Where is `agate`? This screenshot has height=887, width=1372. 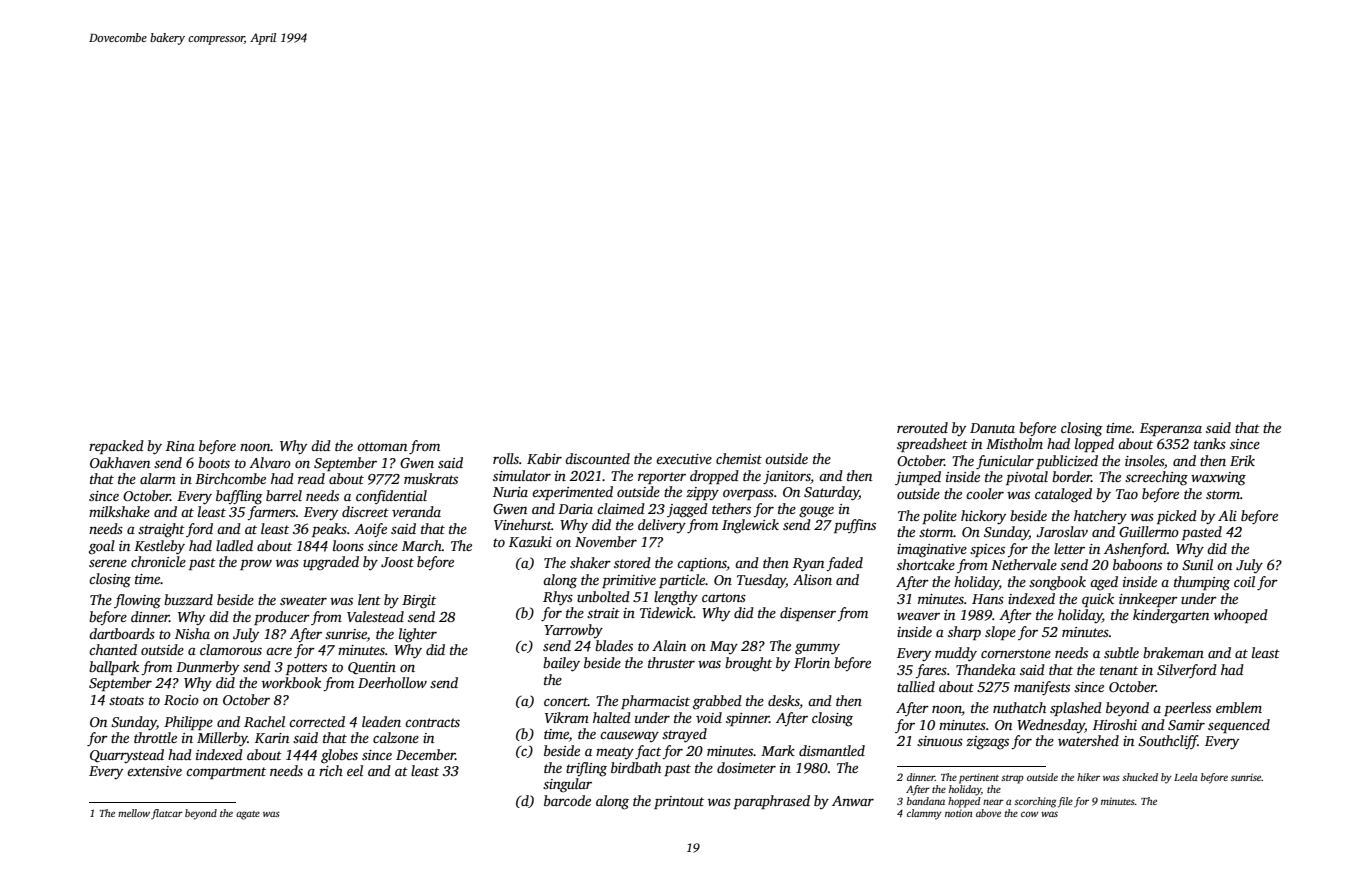 agate is located at coordinates (248, 815).
